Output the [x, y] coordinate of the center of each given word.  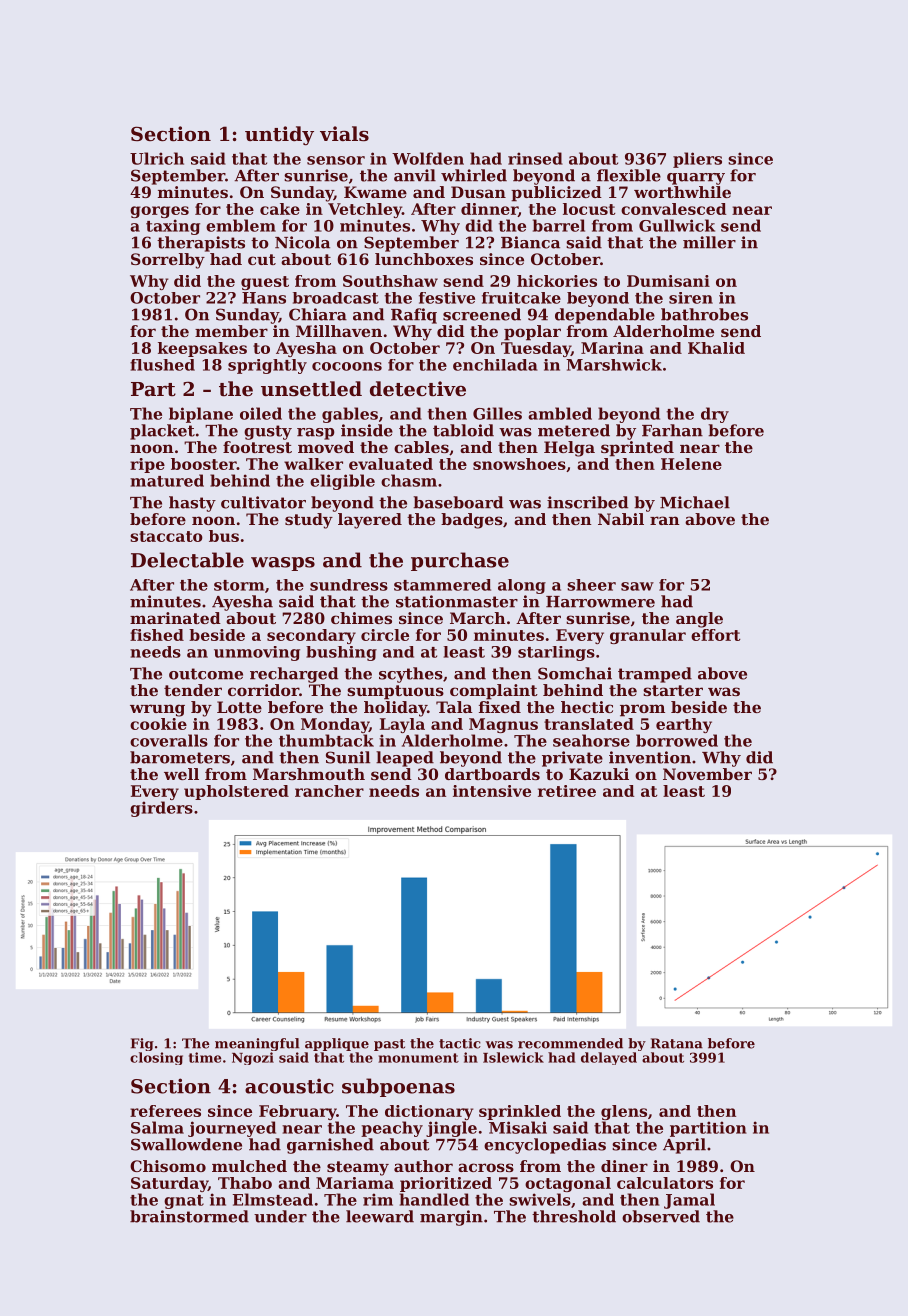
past [389, 1045]
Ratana [677, 1043]
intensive [492, 791]
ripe [147, 465]
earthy [684, 725]
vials [344, 134]
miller [709, 242]
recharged [294, 675]
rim [378, 1199]
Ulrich [157, 158]
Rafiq [414, 316]
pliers [697, 160]
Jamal [689, 1201]
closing [156, 1058]
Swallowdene [186, 1144]
